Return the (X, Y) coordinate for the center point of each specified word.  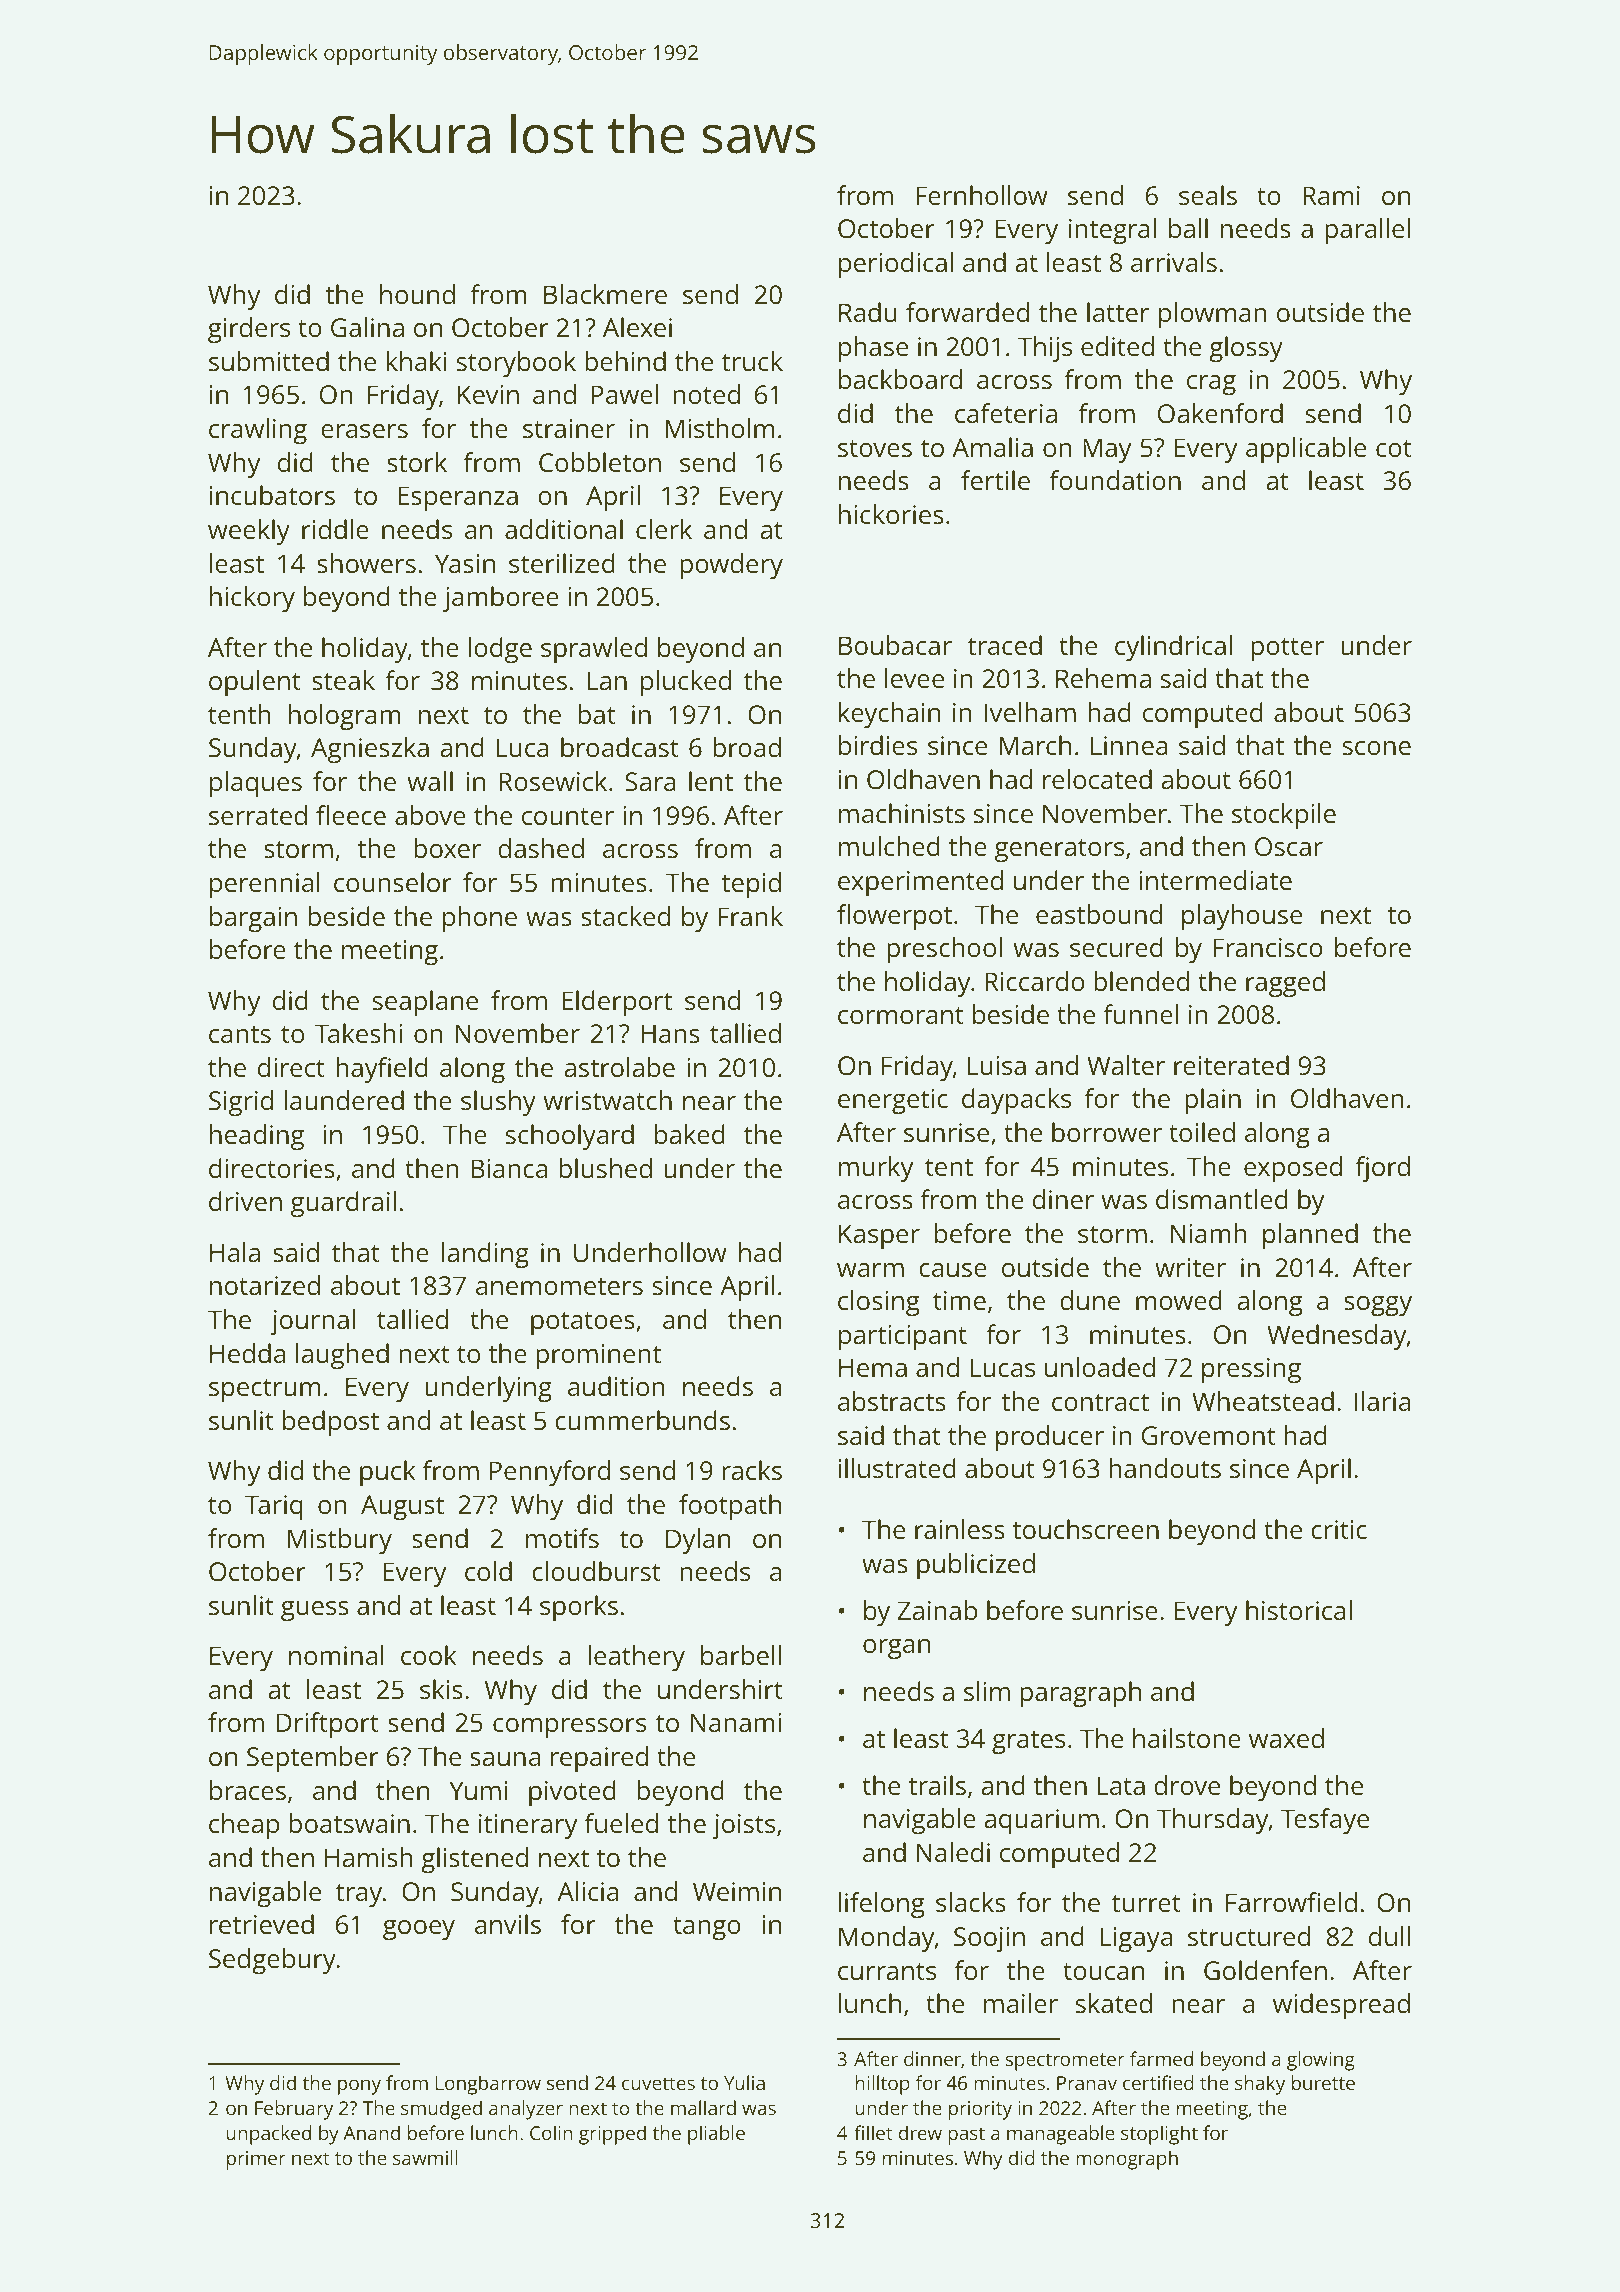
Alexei (637, 327)
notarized (265, 1285)
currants (887, 1971)
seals (1208, 195)
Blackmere (605, 294)
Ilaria (1382, 1401)
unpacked (269, 2135)
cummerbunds (642, 1420)
